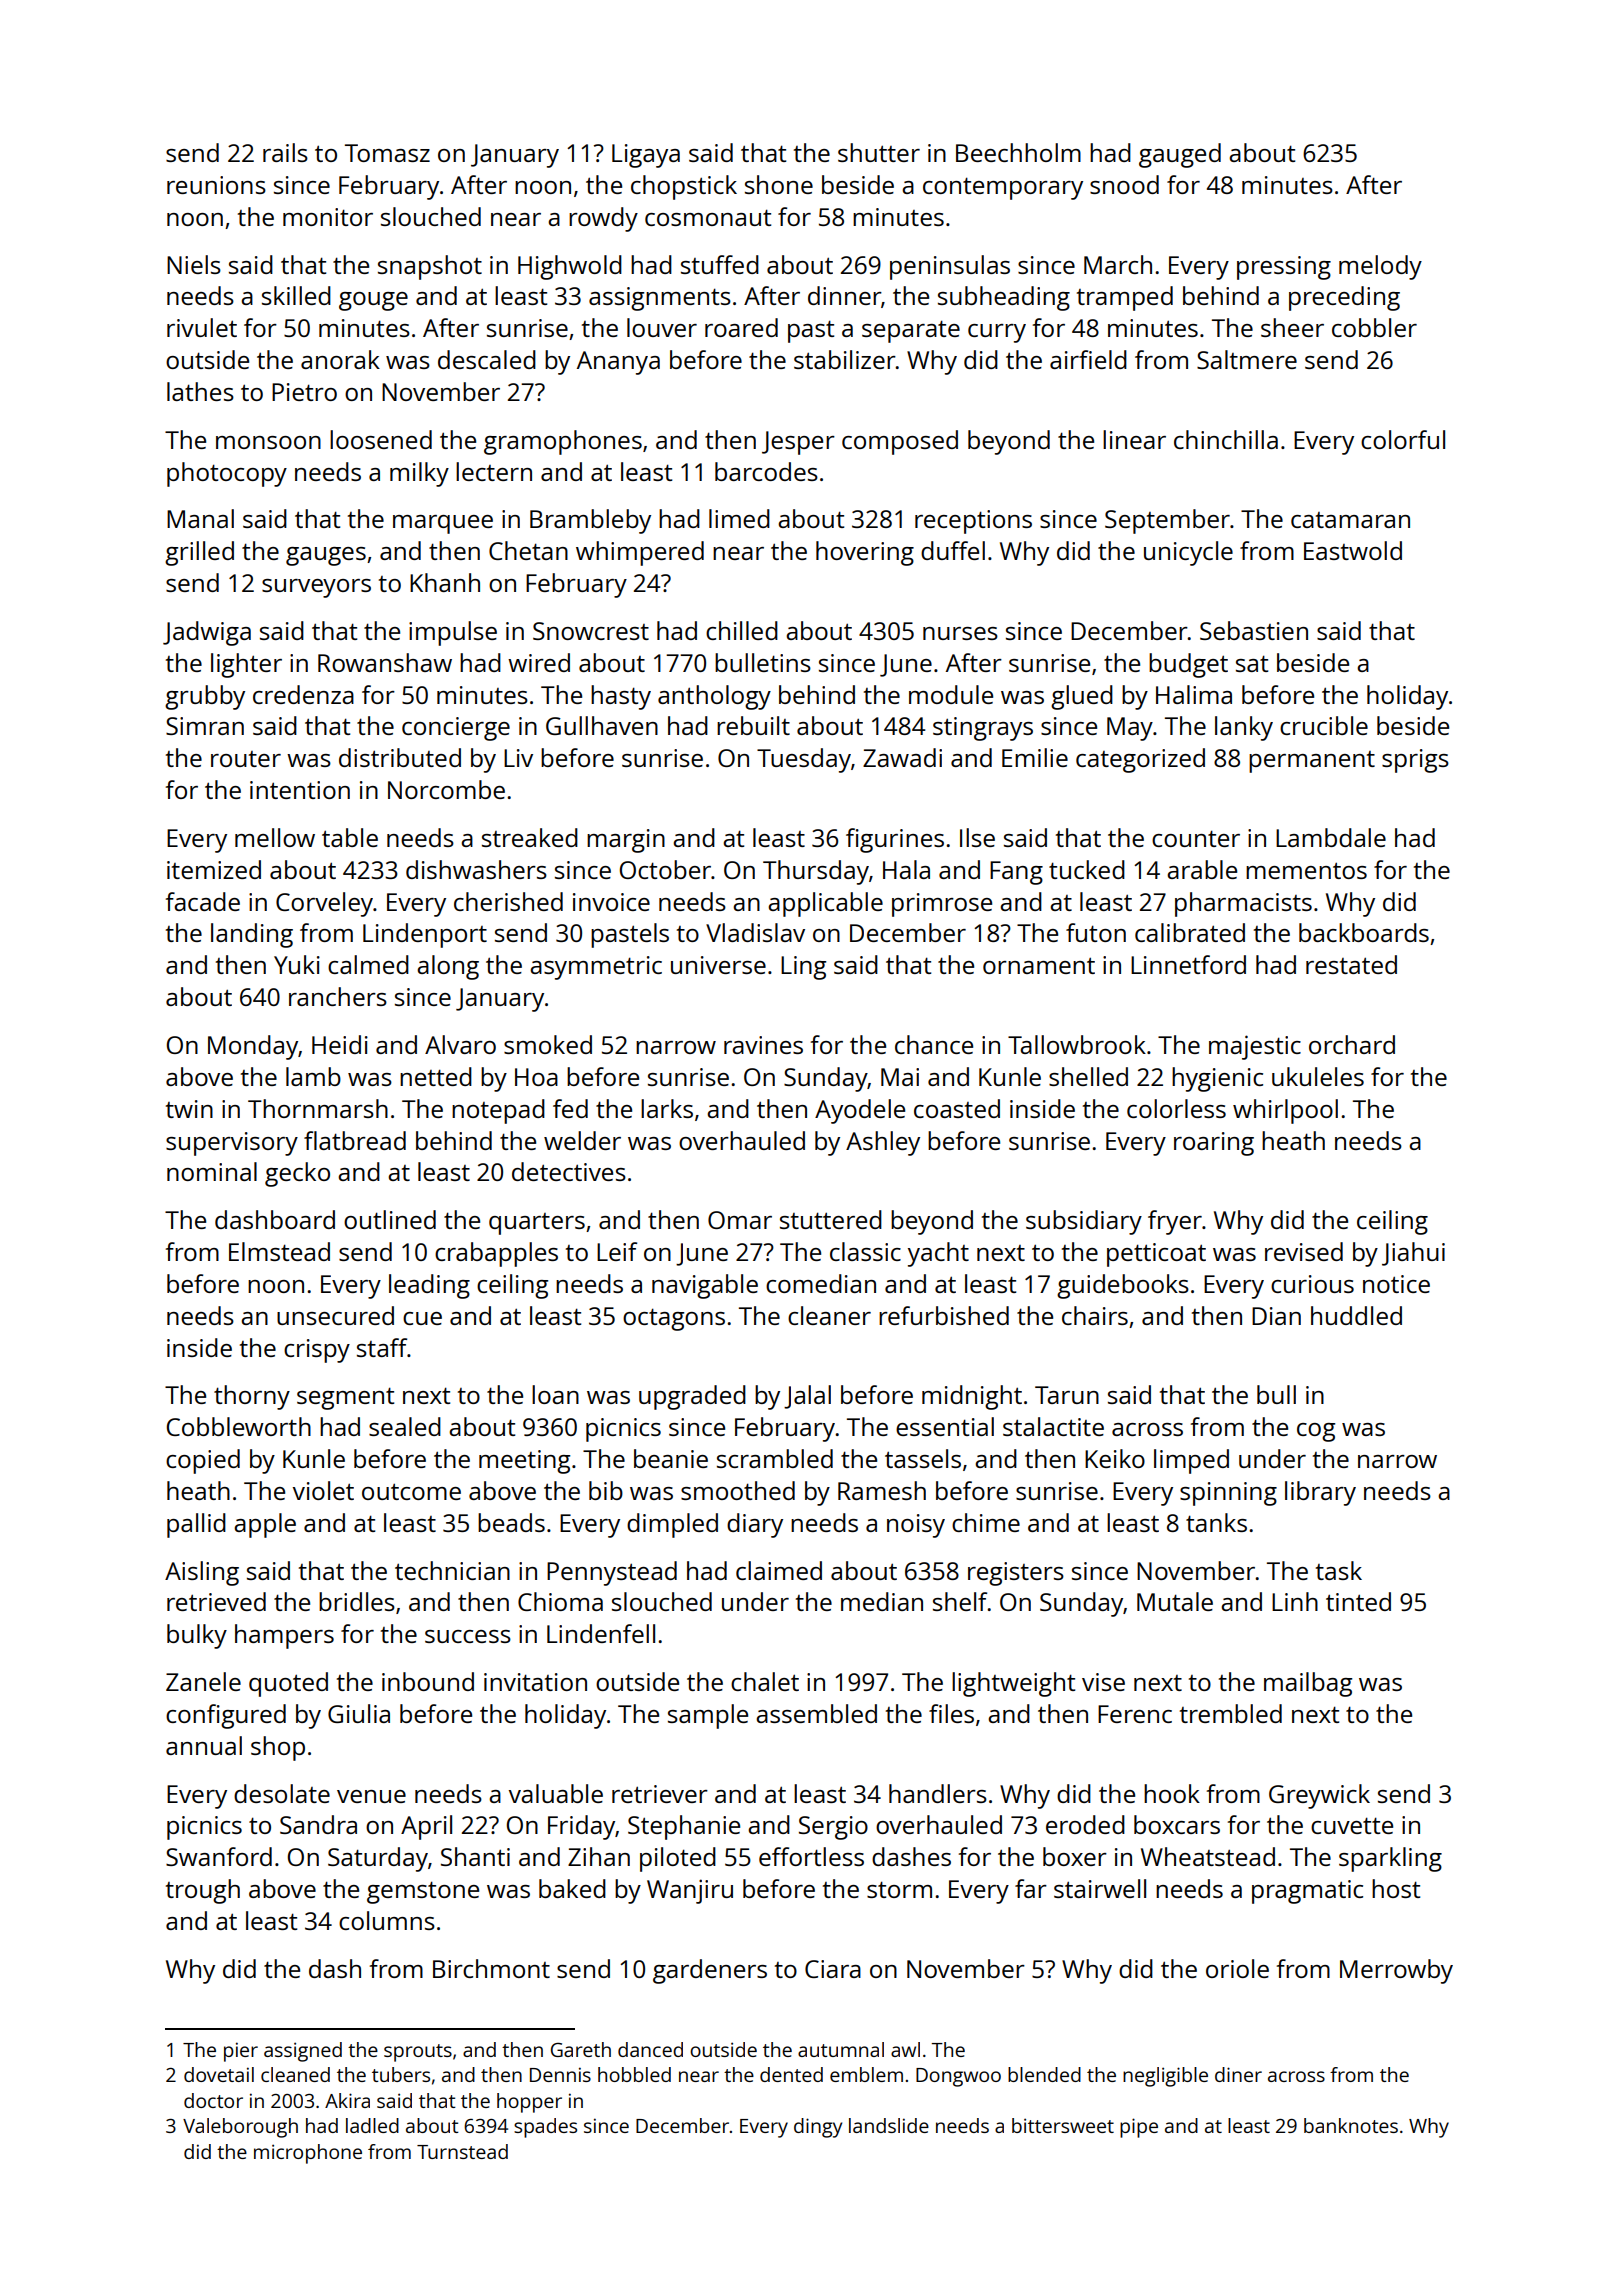 The image size is (1620, 2292). What do you see at coordinates (1324, 725) in the screenshot?
I see `crucible` at bounding box center [1324, 725].
